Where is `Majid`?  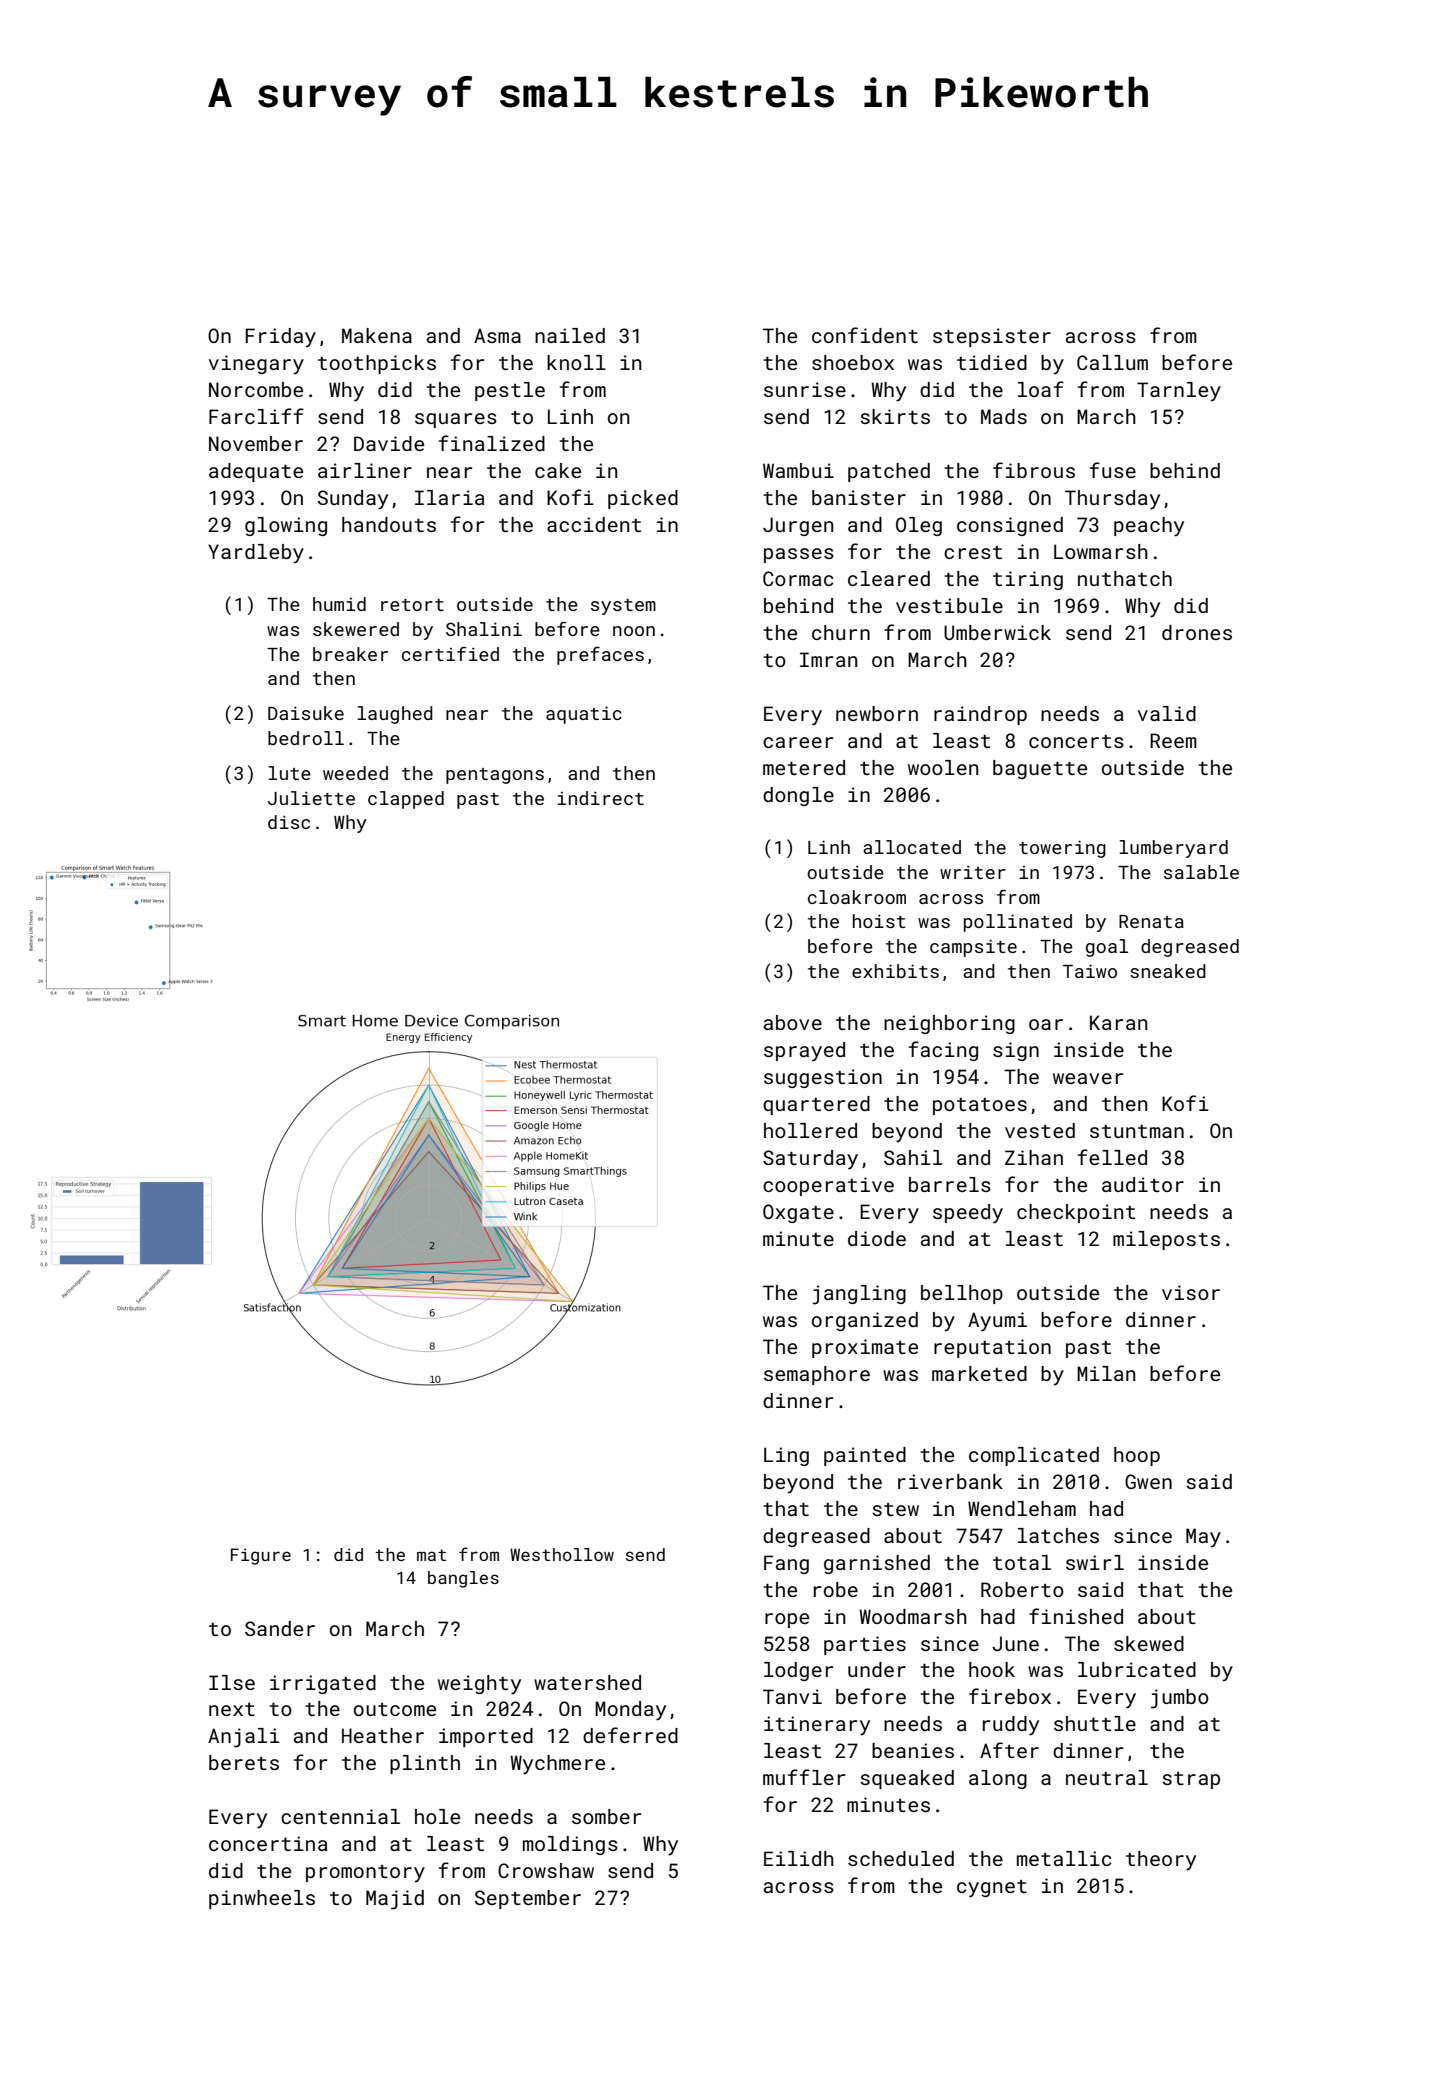
Majid is located at coordinates (395, 1900).
